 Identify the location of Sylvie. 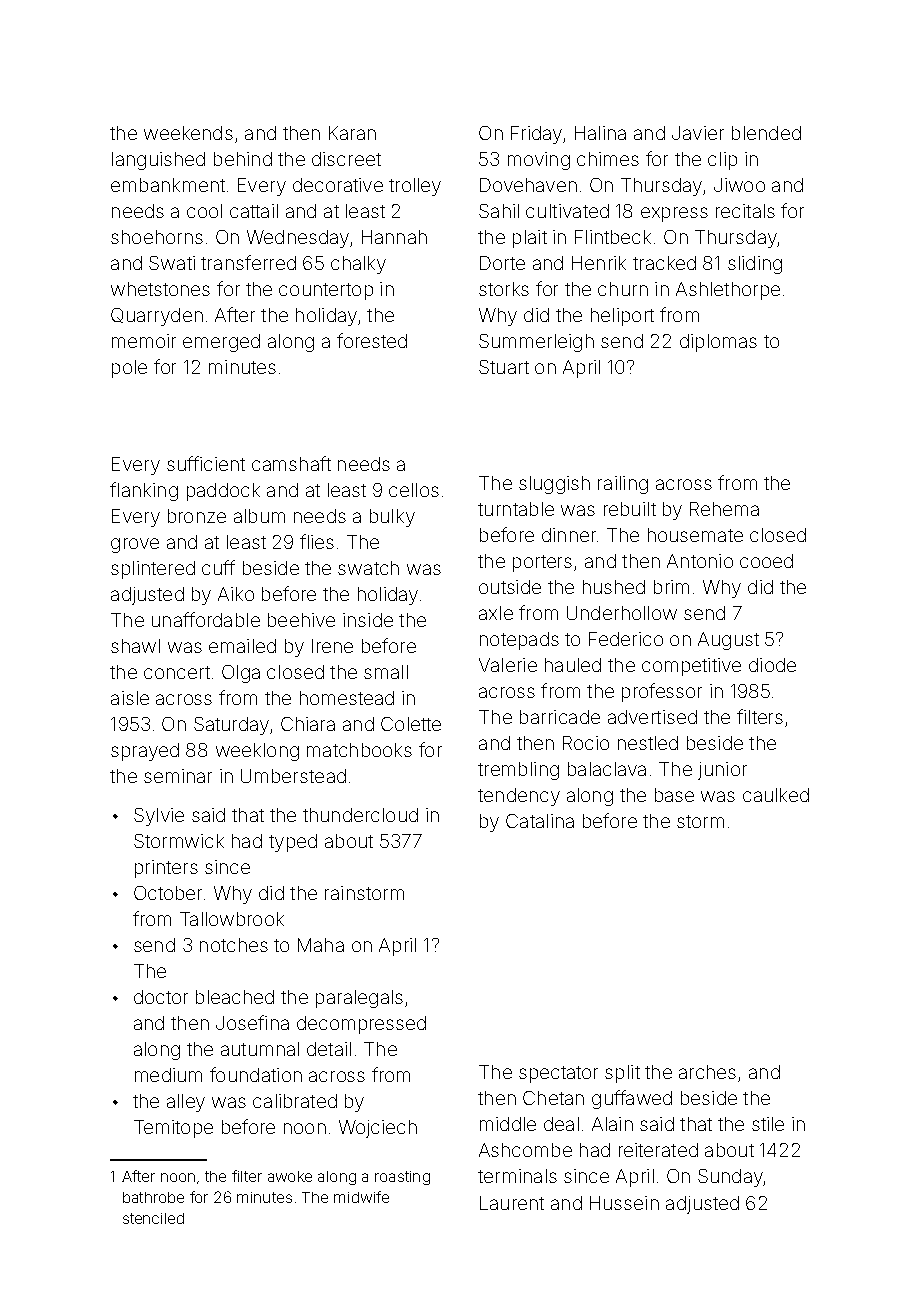
(159, 817).
